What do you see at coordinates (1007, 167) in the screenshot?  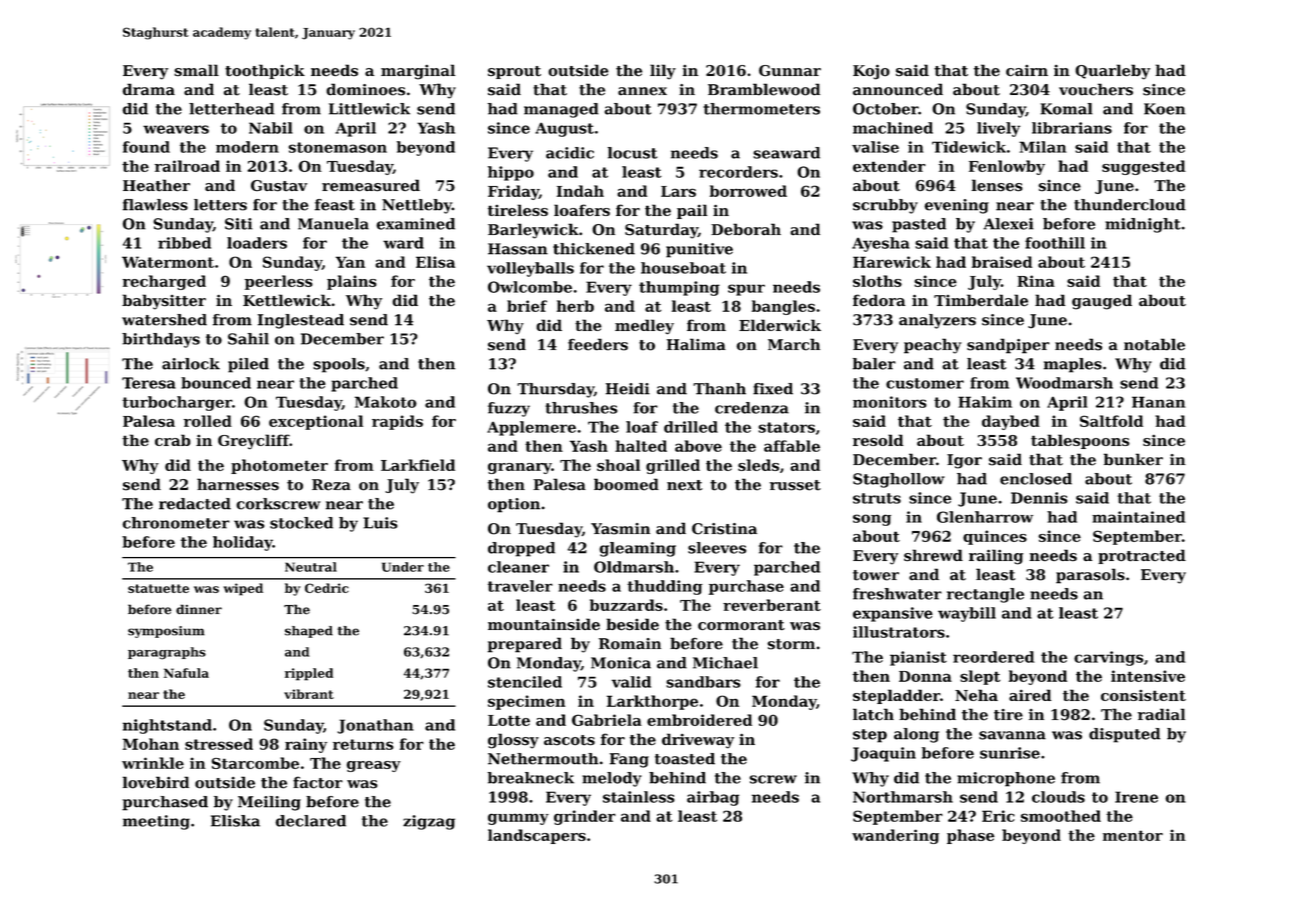 I see `Fenlowby` at bounding box center [1007, 167].
